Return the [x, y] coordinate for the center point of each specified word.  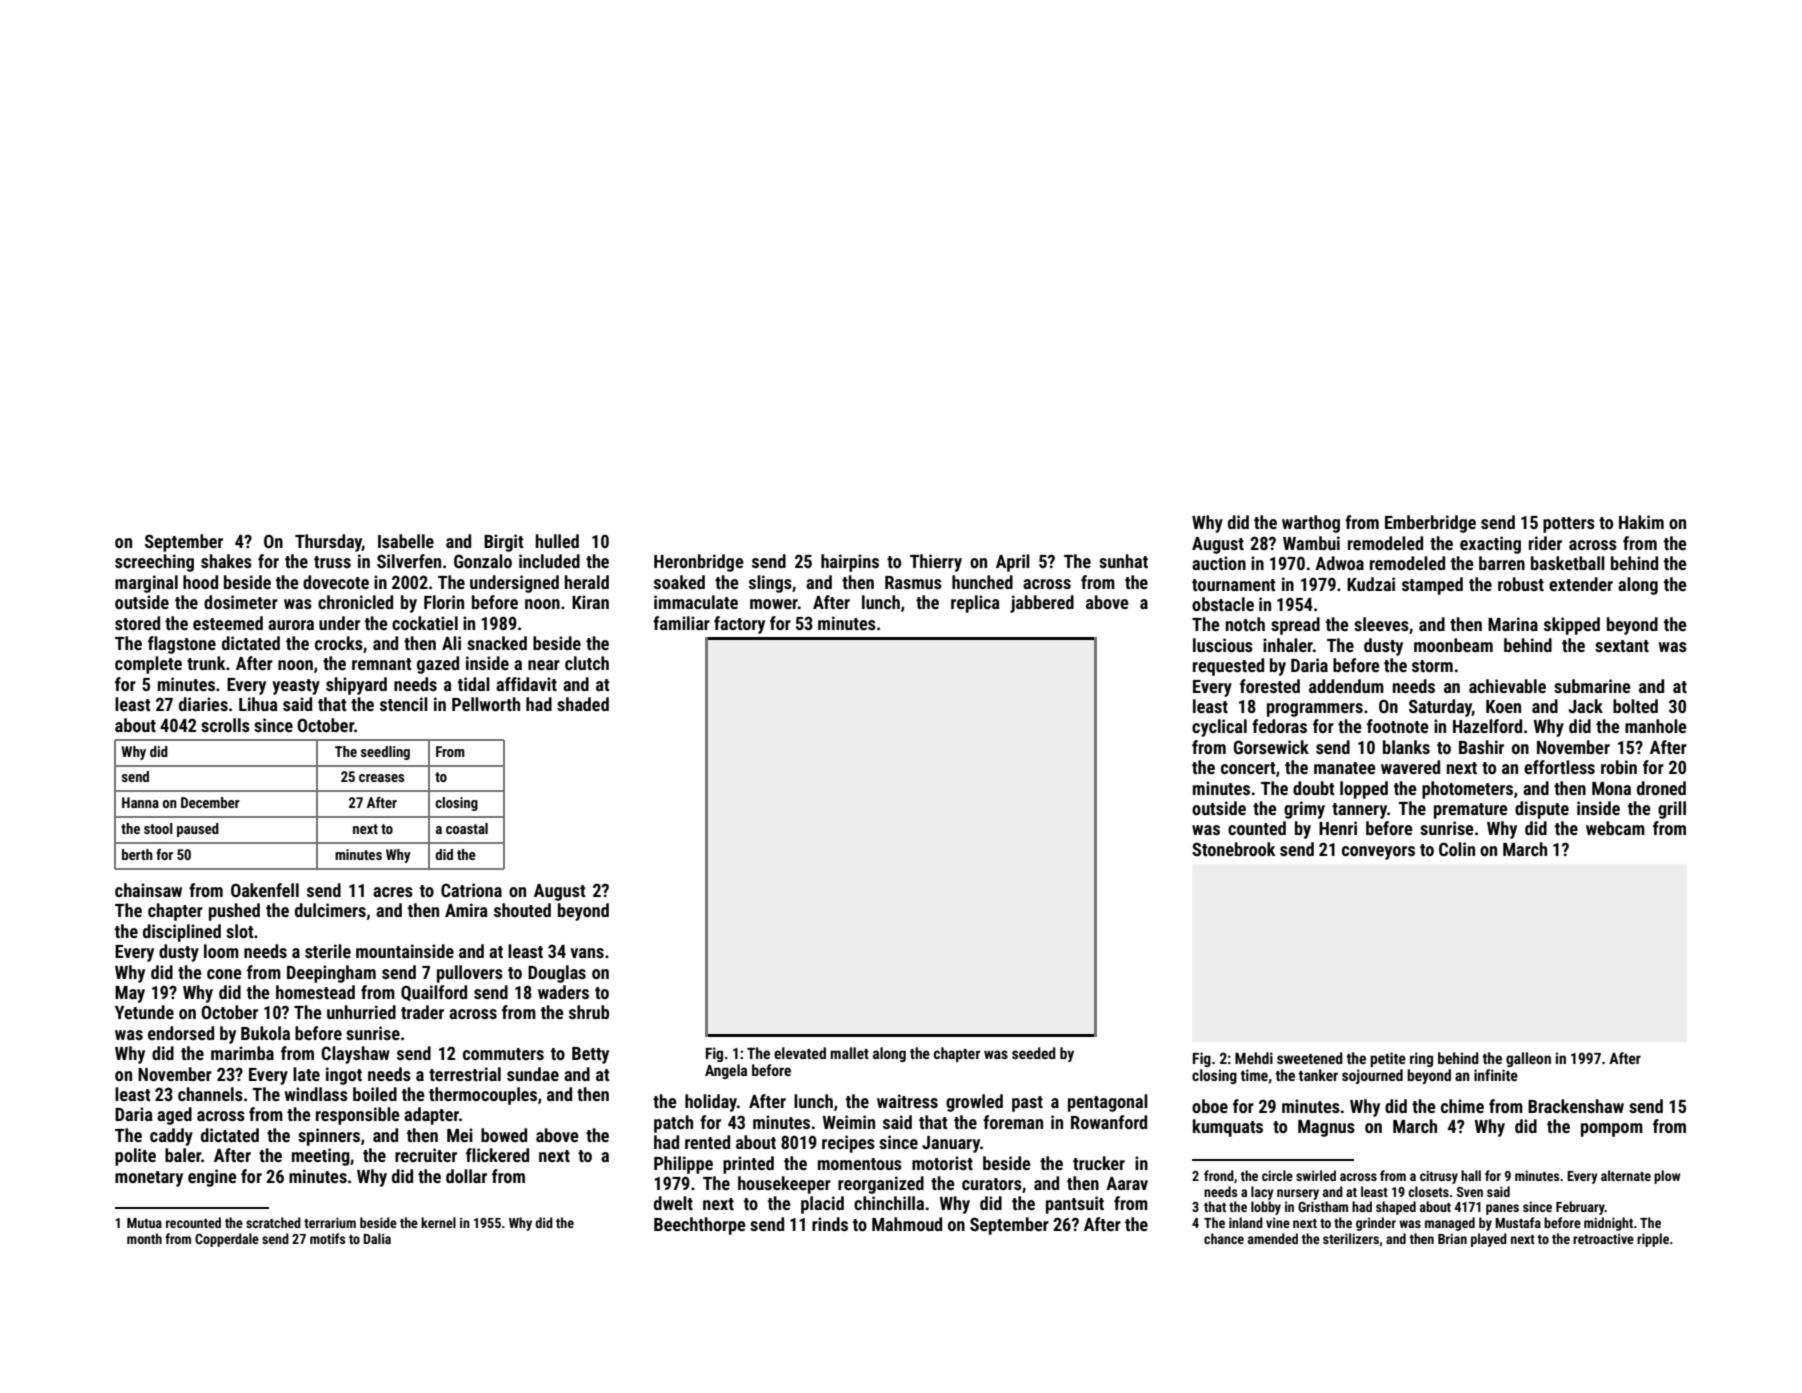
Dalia [377, 1238]
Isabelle [406, 541]
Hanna [140, 802]
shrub [589, 1012]
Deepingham [331, 974]
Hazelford [1487, 726]
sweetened [1310, 1058]
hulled [557, 541]
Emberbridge [1430, 524]
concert [1248, 768]
